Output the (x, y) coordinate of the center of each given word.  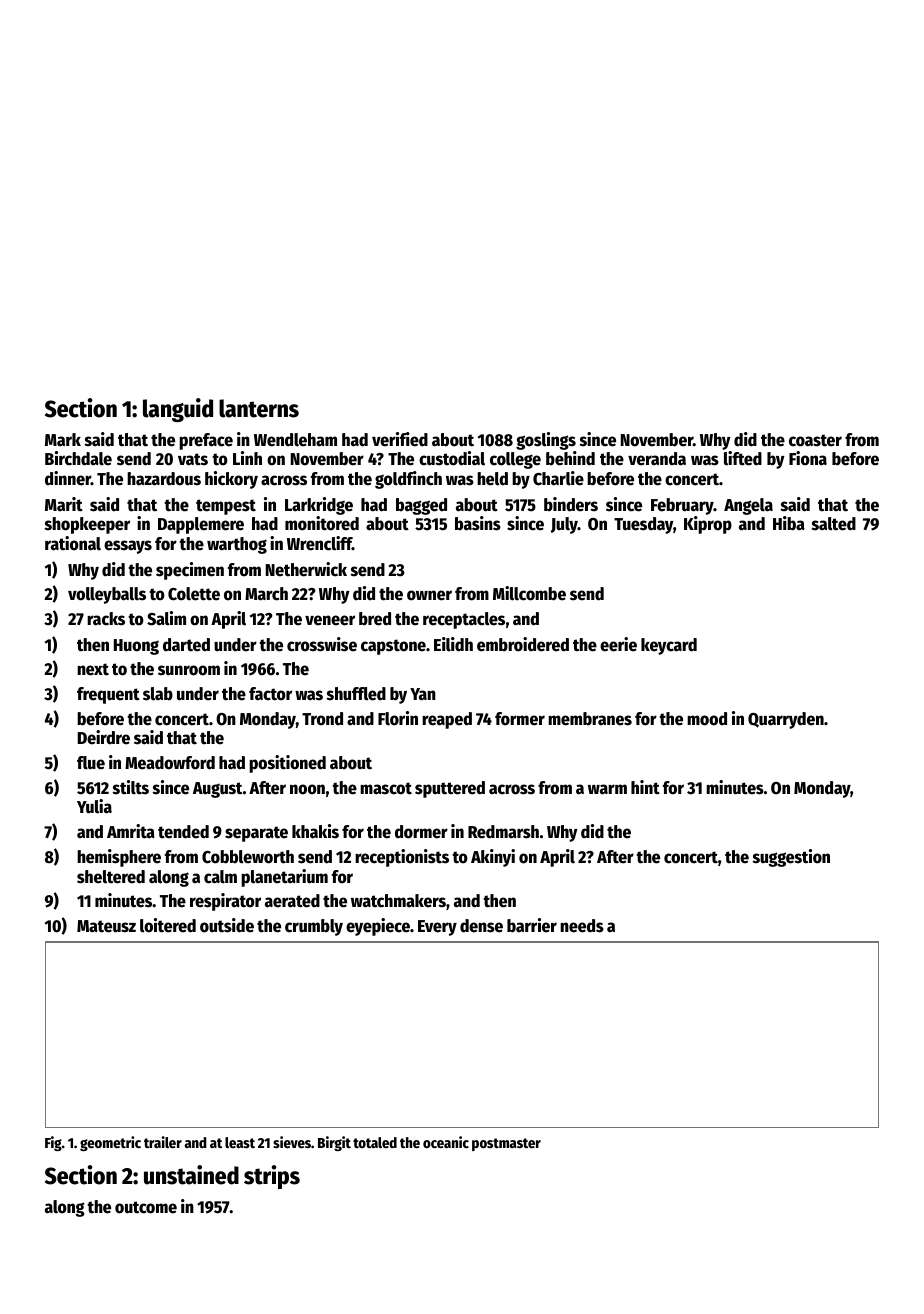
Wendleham (295, 440)
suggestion (791, 858)
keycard (669, 646)
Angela (748, 506)
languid (178, 410)
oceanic (446, 1142)
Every (437, 928)
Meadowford (170, 763)
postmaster (506, 1144)
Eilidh (453, 644)
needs (582, 926)
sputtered (450, 789)
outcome (146, 1207)
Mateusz (106, 926)
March (266, 594)
